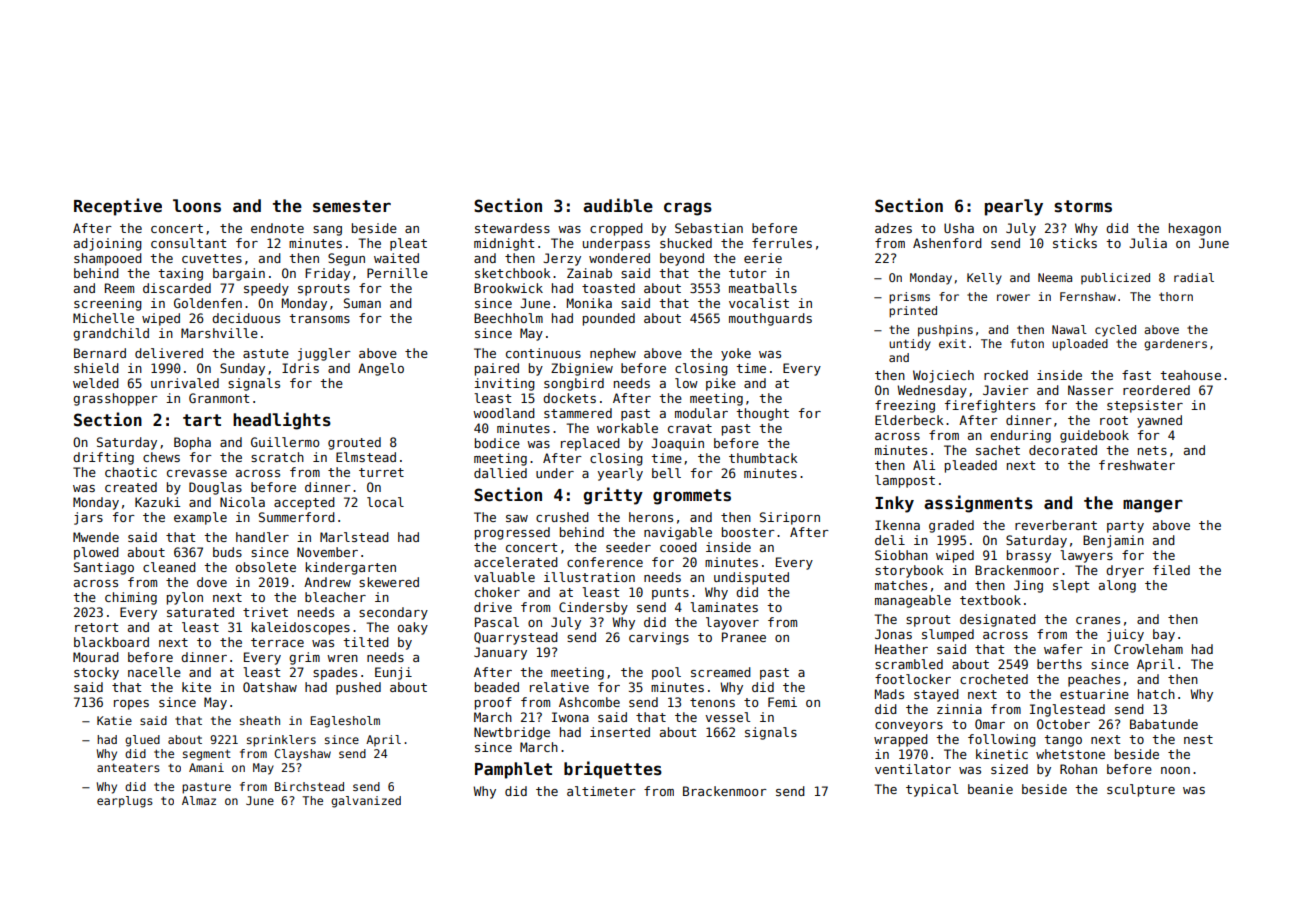 The height and width of the screenshot is (924, 1308). I want to click on Julia, so click(1148, 243).
